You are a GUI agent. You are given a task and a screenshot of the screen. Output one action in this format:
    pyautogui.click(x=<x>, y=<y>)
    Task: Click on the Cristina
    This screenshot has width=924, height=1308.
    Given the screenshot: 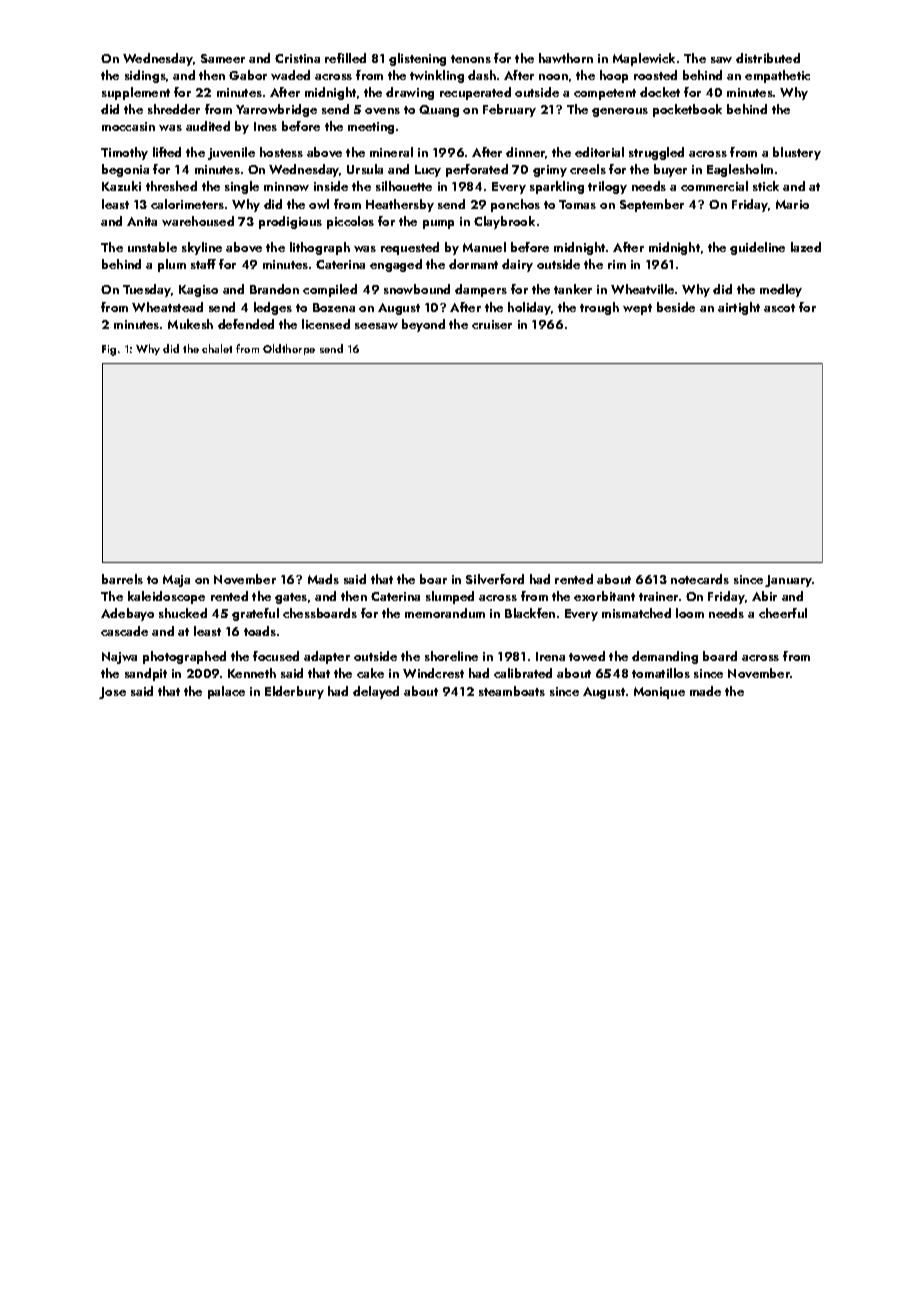 What is the action you would take?
    pyautogui.click(x=297, y=58)
